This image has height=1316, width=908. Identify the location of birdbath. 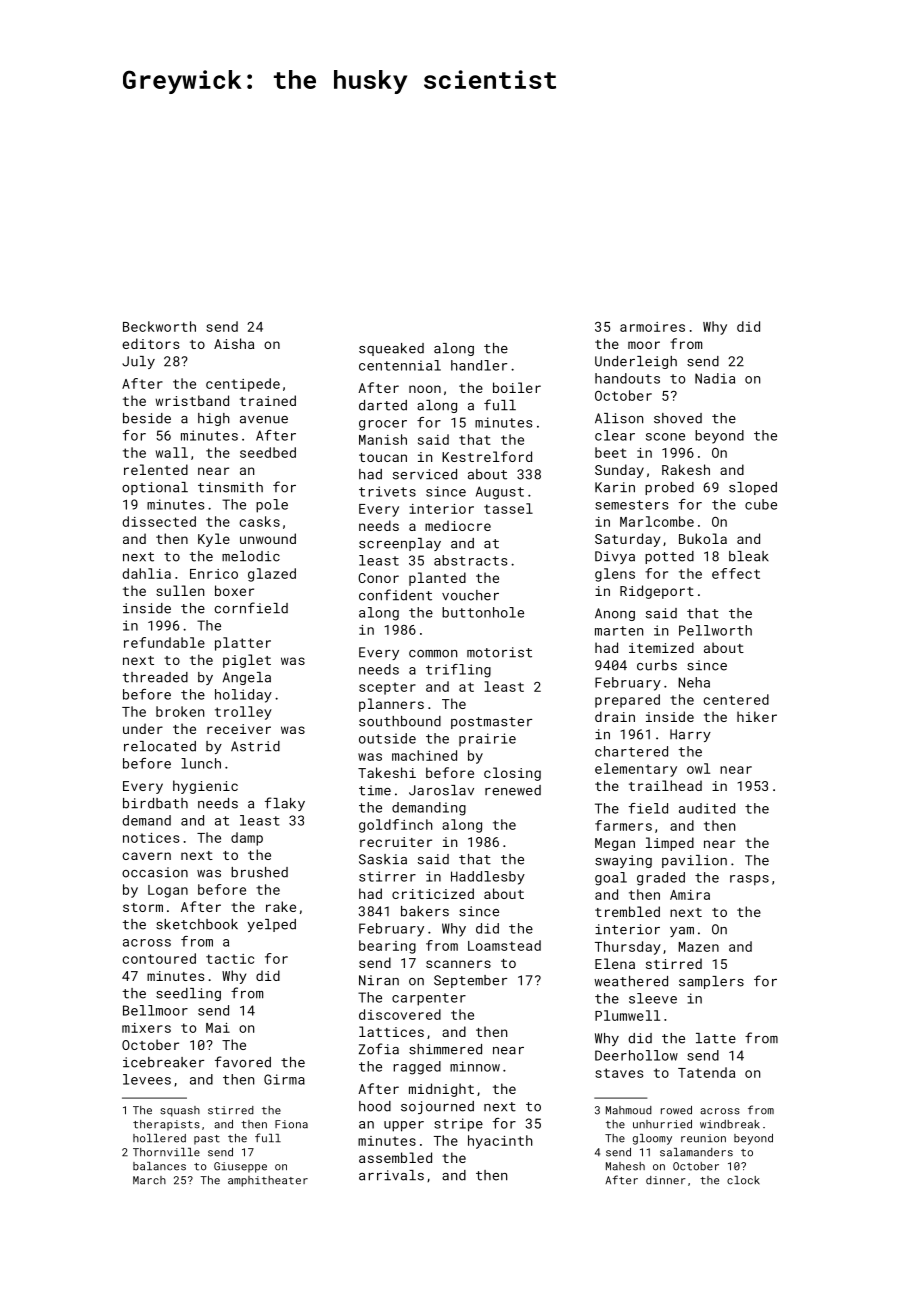
(155, 803).
